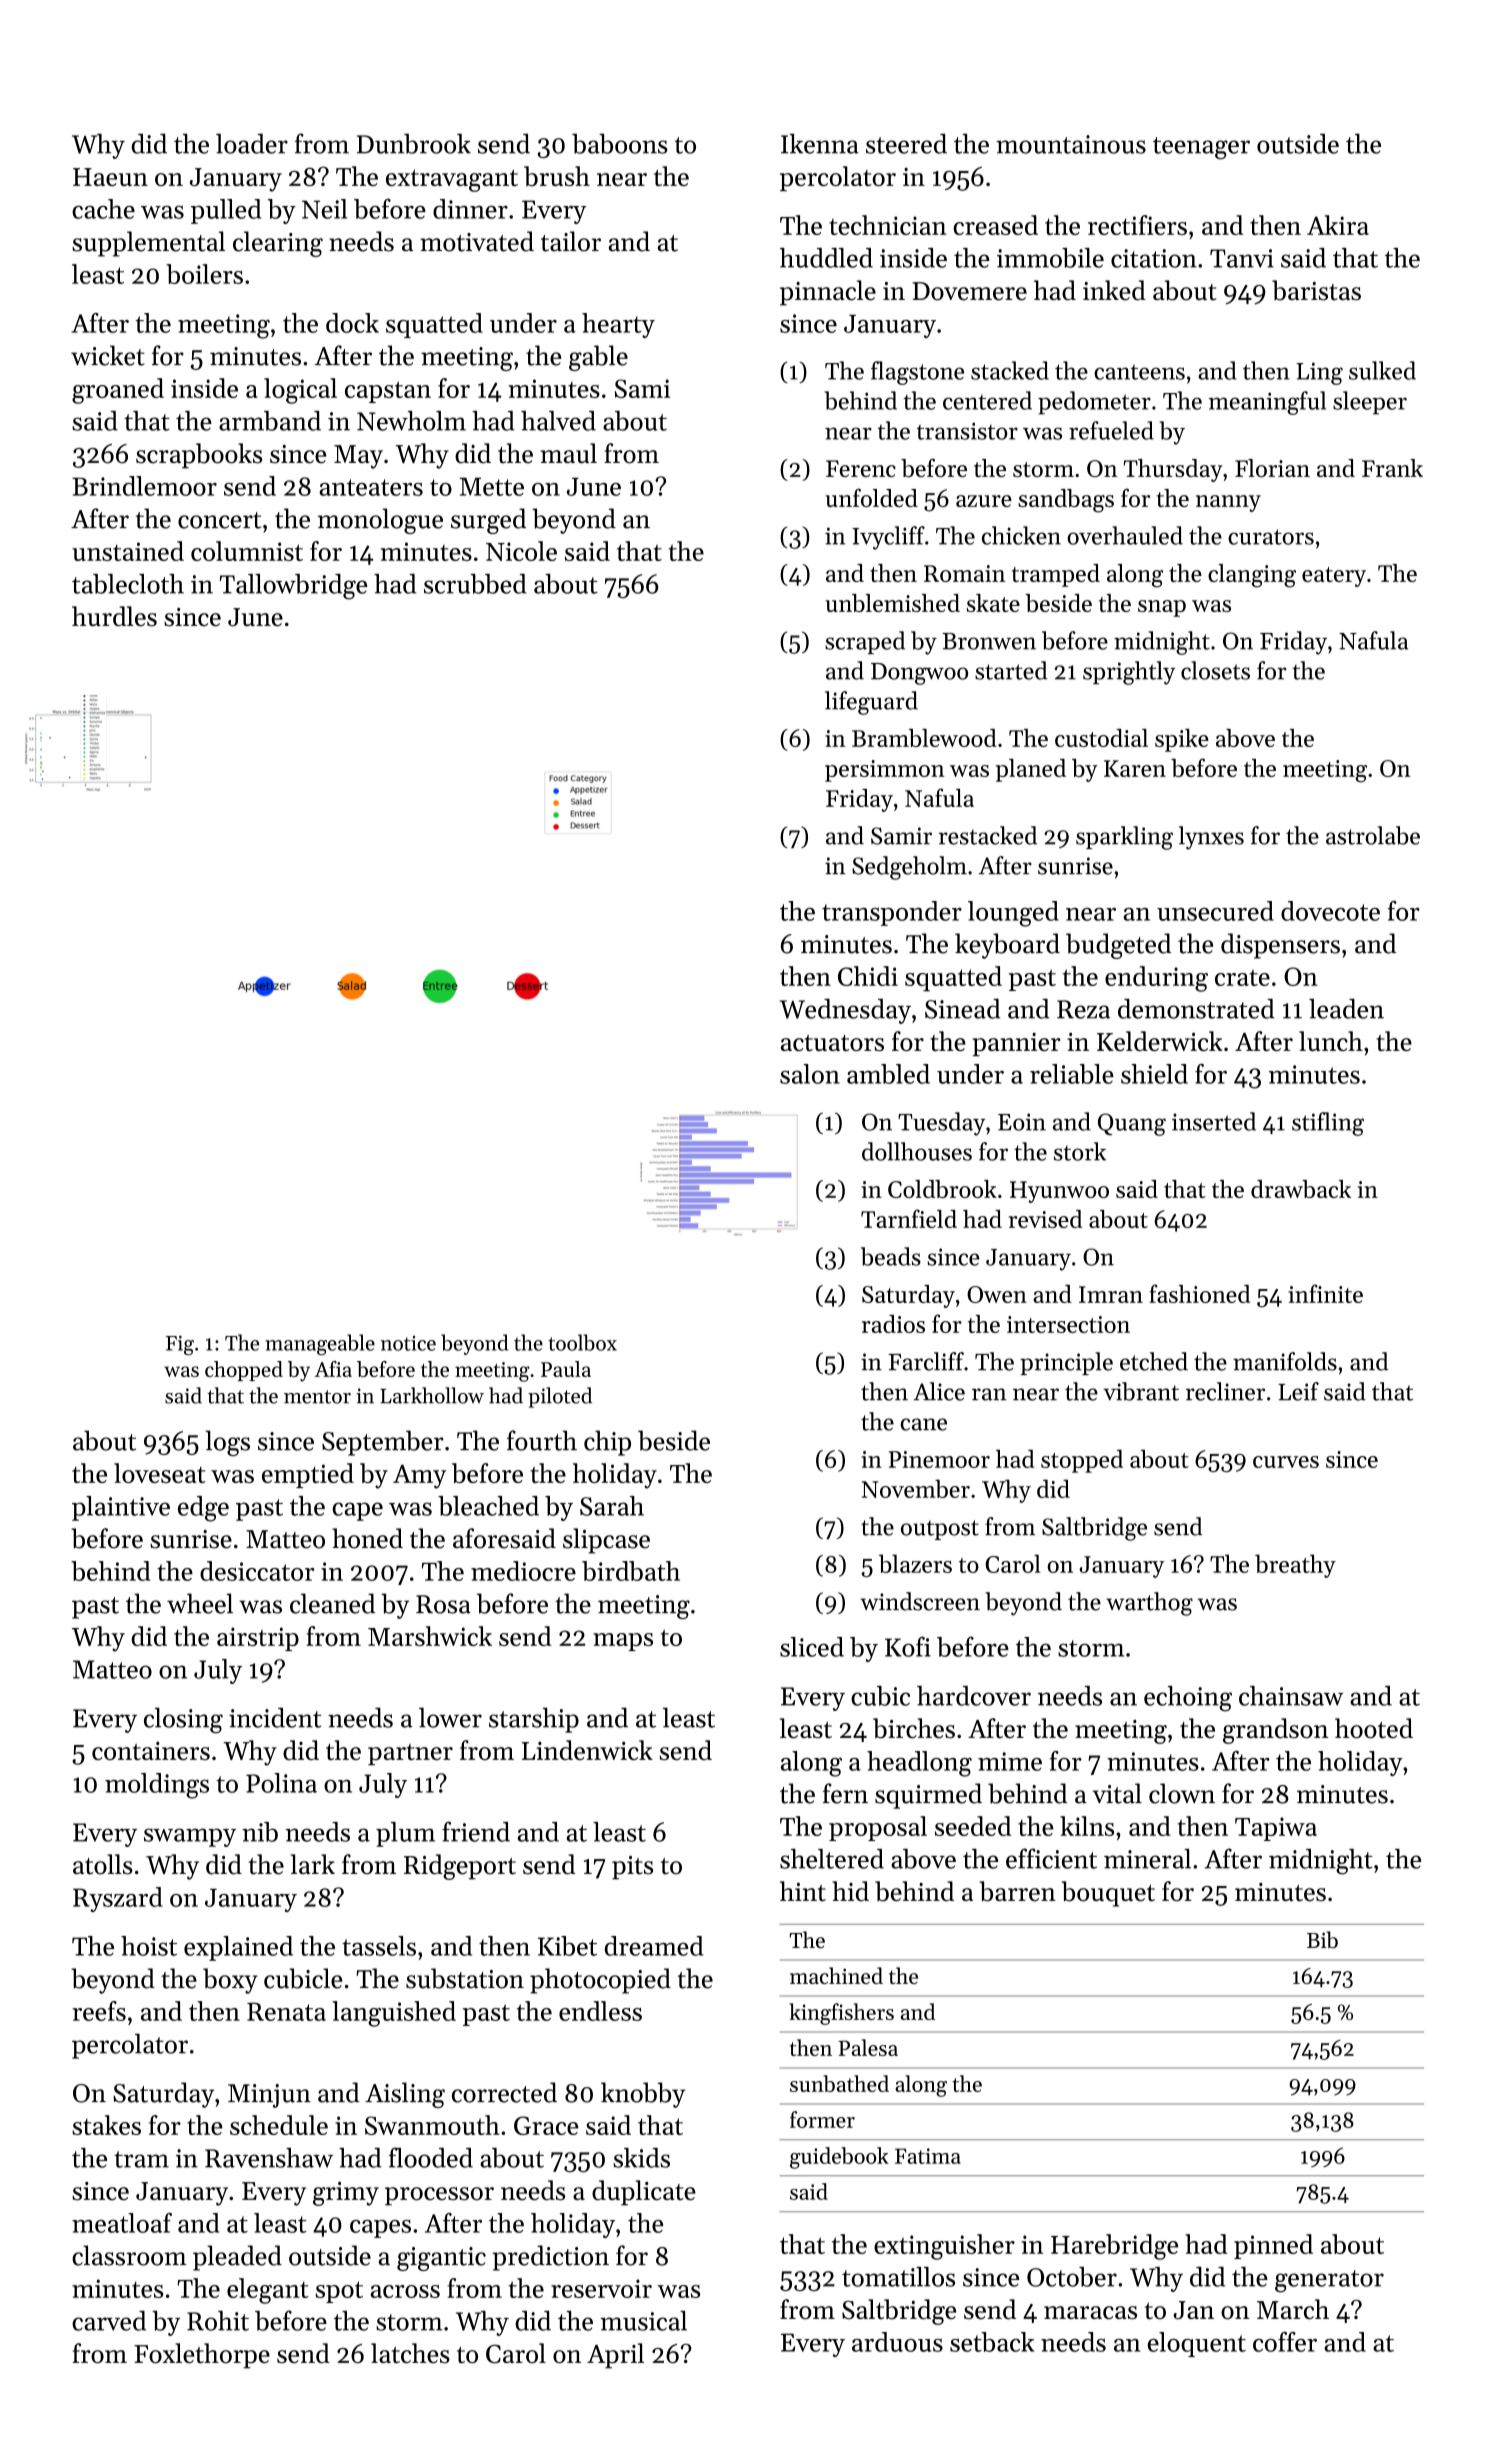 The image size is (1496, 2464). What do you see at coordinates (293, 587) in the screenshot?
I see `Tallowbridge` at bounding box center [293, 587].
